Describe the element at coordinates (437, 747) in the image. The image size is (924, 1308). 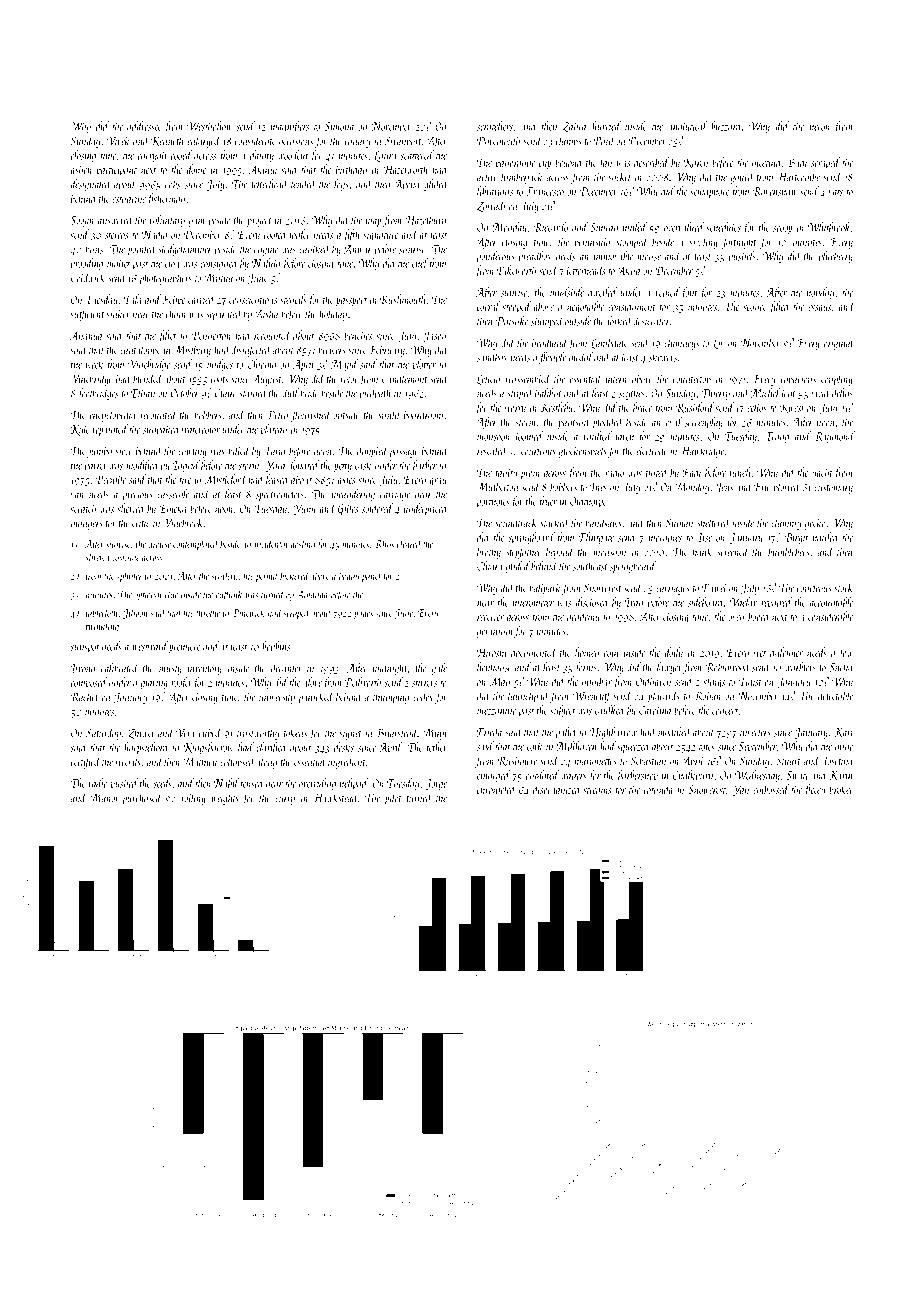
I see `tether` at that location.
